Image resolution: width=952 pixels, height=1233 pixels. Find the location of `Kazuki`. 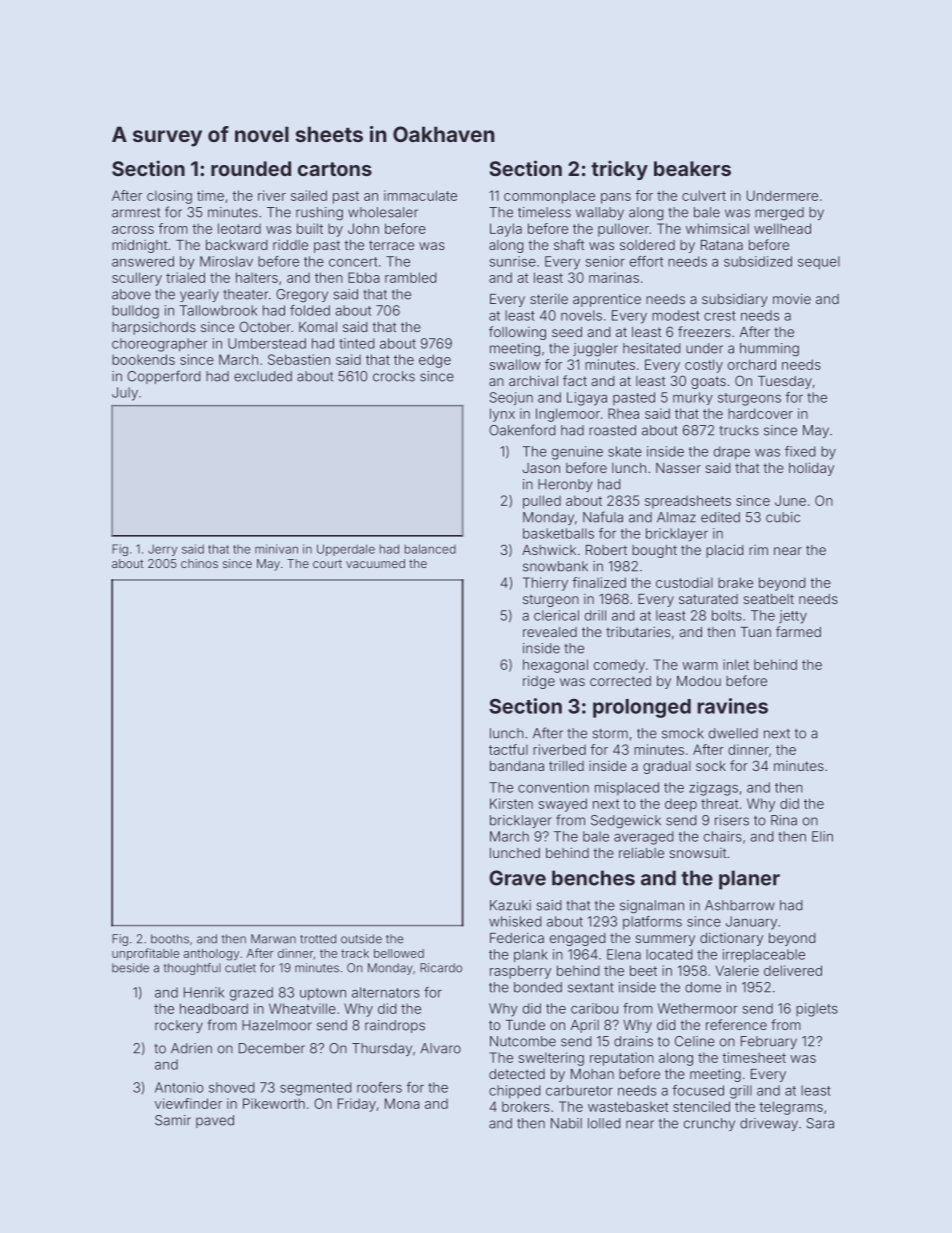

Kazuki is located at coordinates (510, 905).
